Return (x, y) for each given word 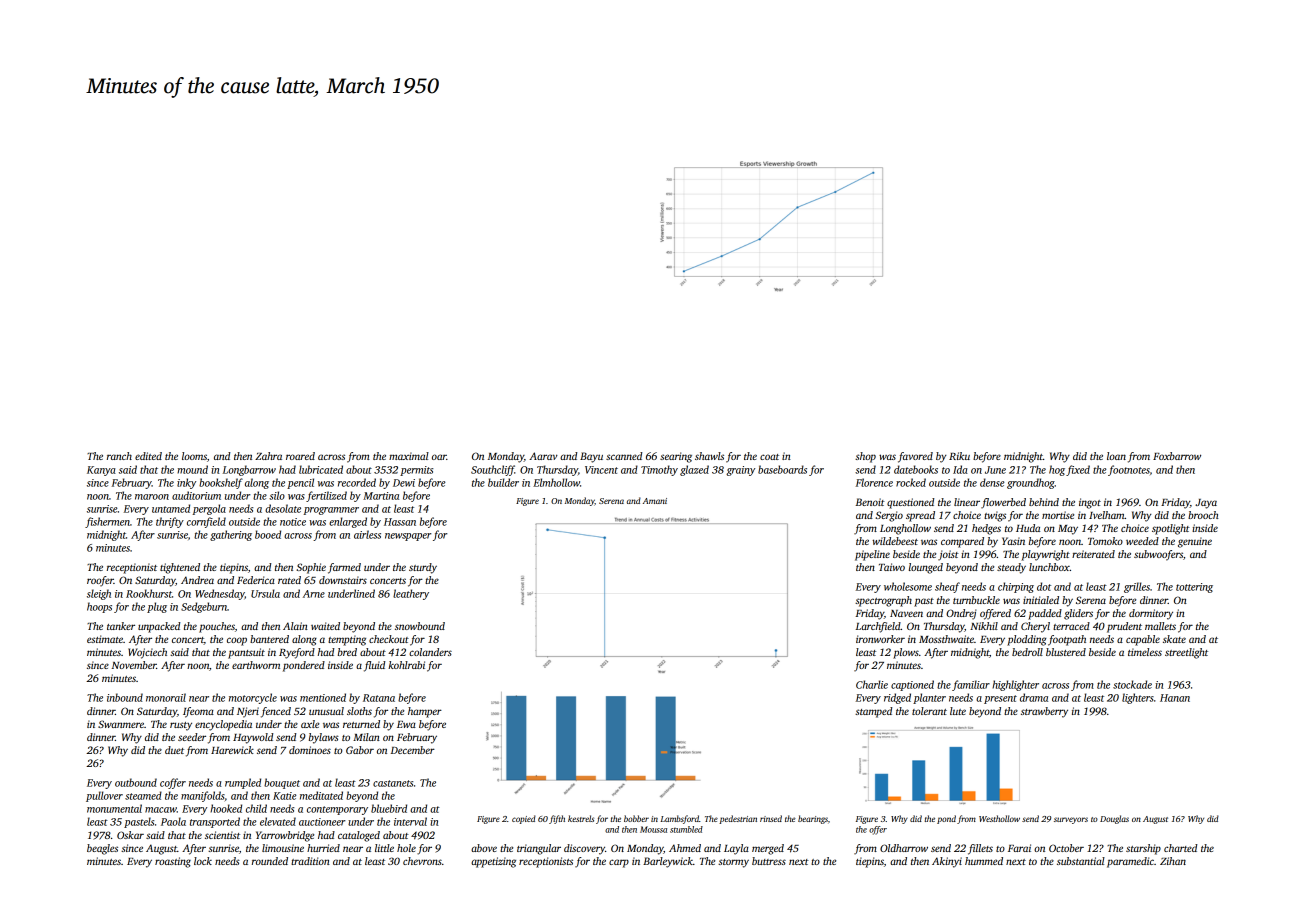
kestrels (581, 818)
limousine (283, 848)
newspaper (408, 537)
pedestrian (738, 819)
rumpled (243, 783)
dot (1044, 586)
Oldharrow (904, 848)
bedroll (1027, 652)
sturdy (423, 568)
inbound (125, 697)
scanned (624, 456)
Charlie (872, 684)
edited (148, 456)
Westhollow (999, 818)
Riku (959, 456)
